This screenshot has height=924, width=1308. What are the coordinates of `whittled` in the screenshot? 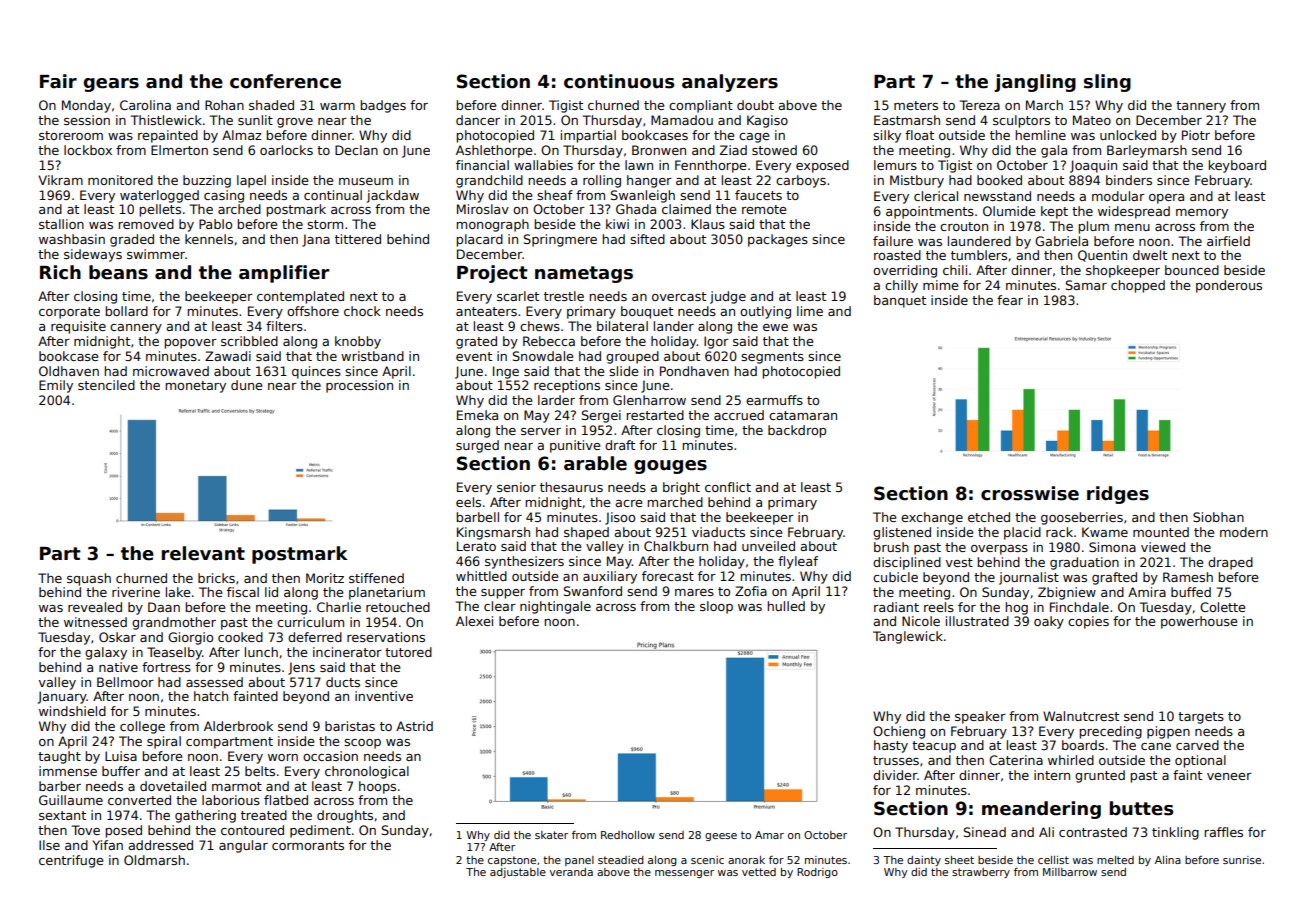 It's located at (481, 576).
